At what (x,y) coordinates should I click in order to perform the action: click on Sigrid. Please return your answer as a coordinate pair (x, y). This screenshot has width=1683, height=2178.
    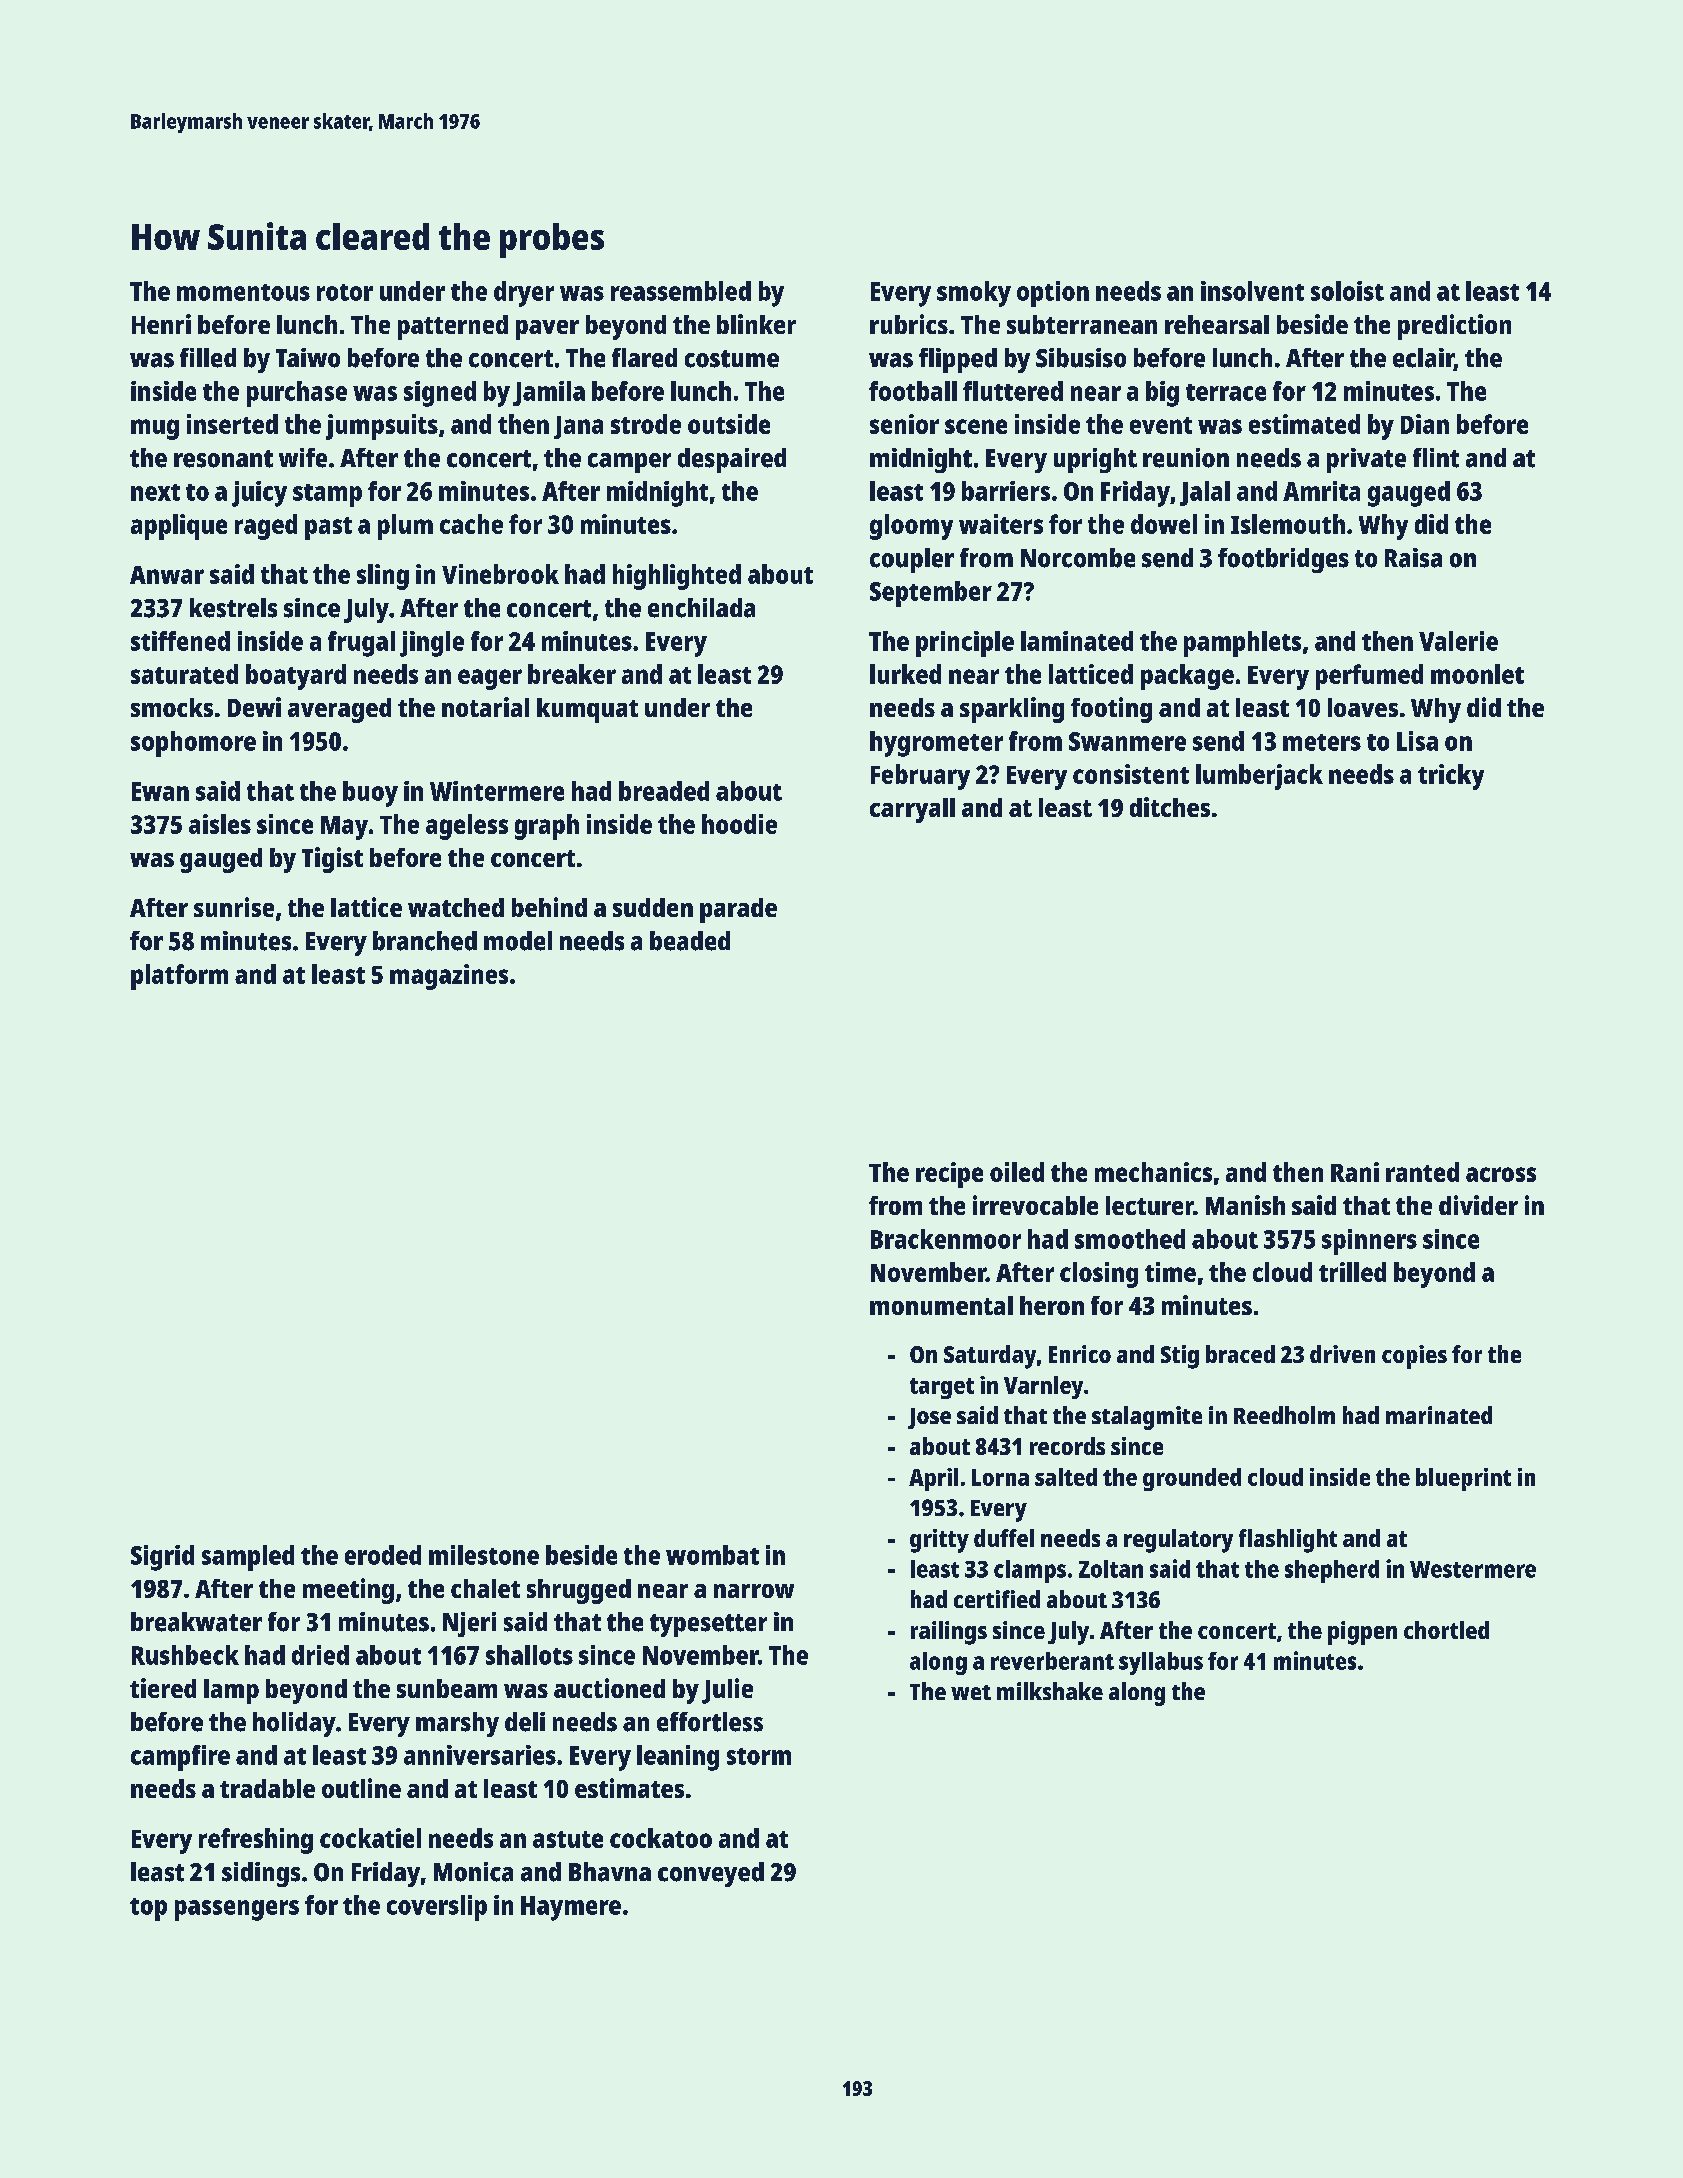
    Looking at the image, I should click on (162, 1558).
